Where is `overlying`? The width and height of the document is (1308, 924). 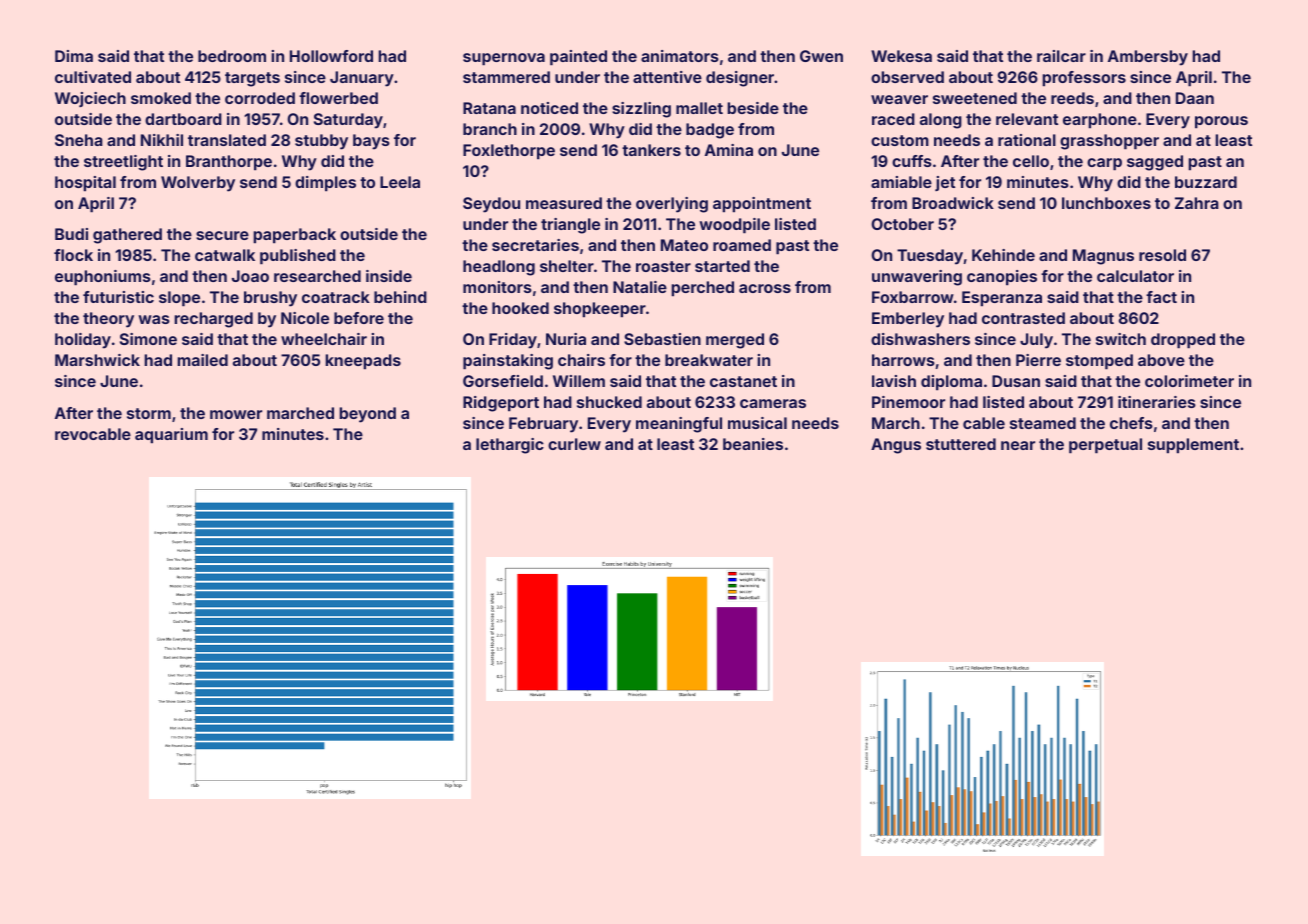
overlying is located at coordinates (672, 205).
